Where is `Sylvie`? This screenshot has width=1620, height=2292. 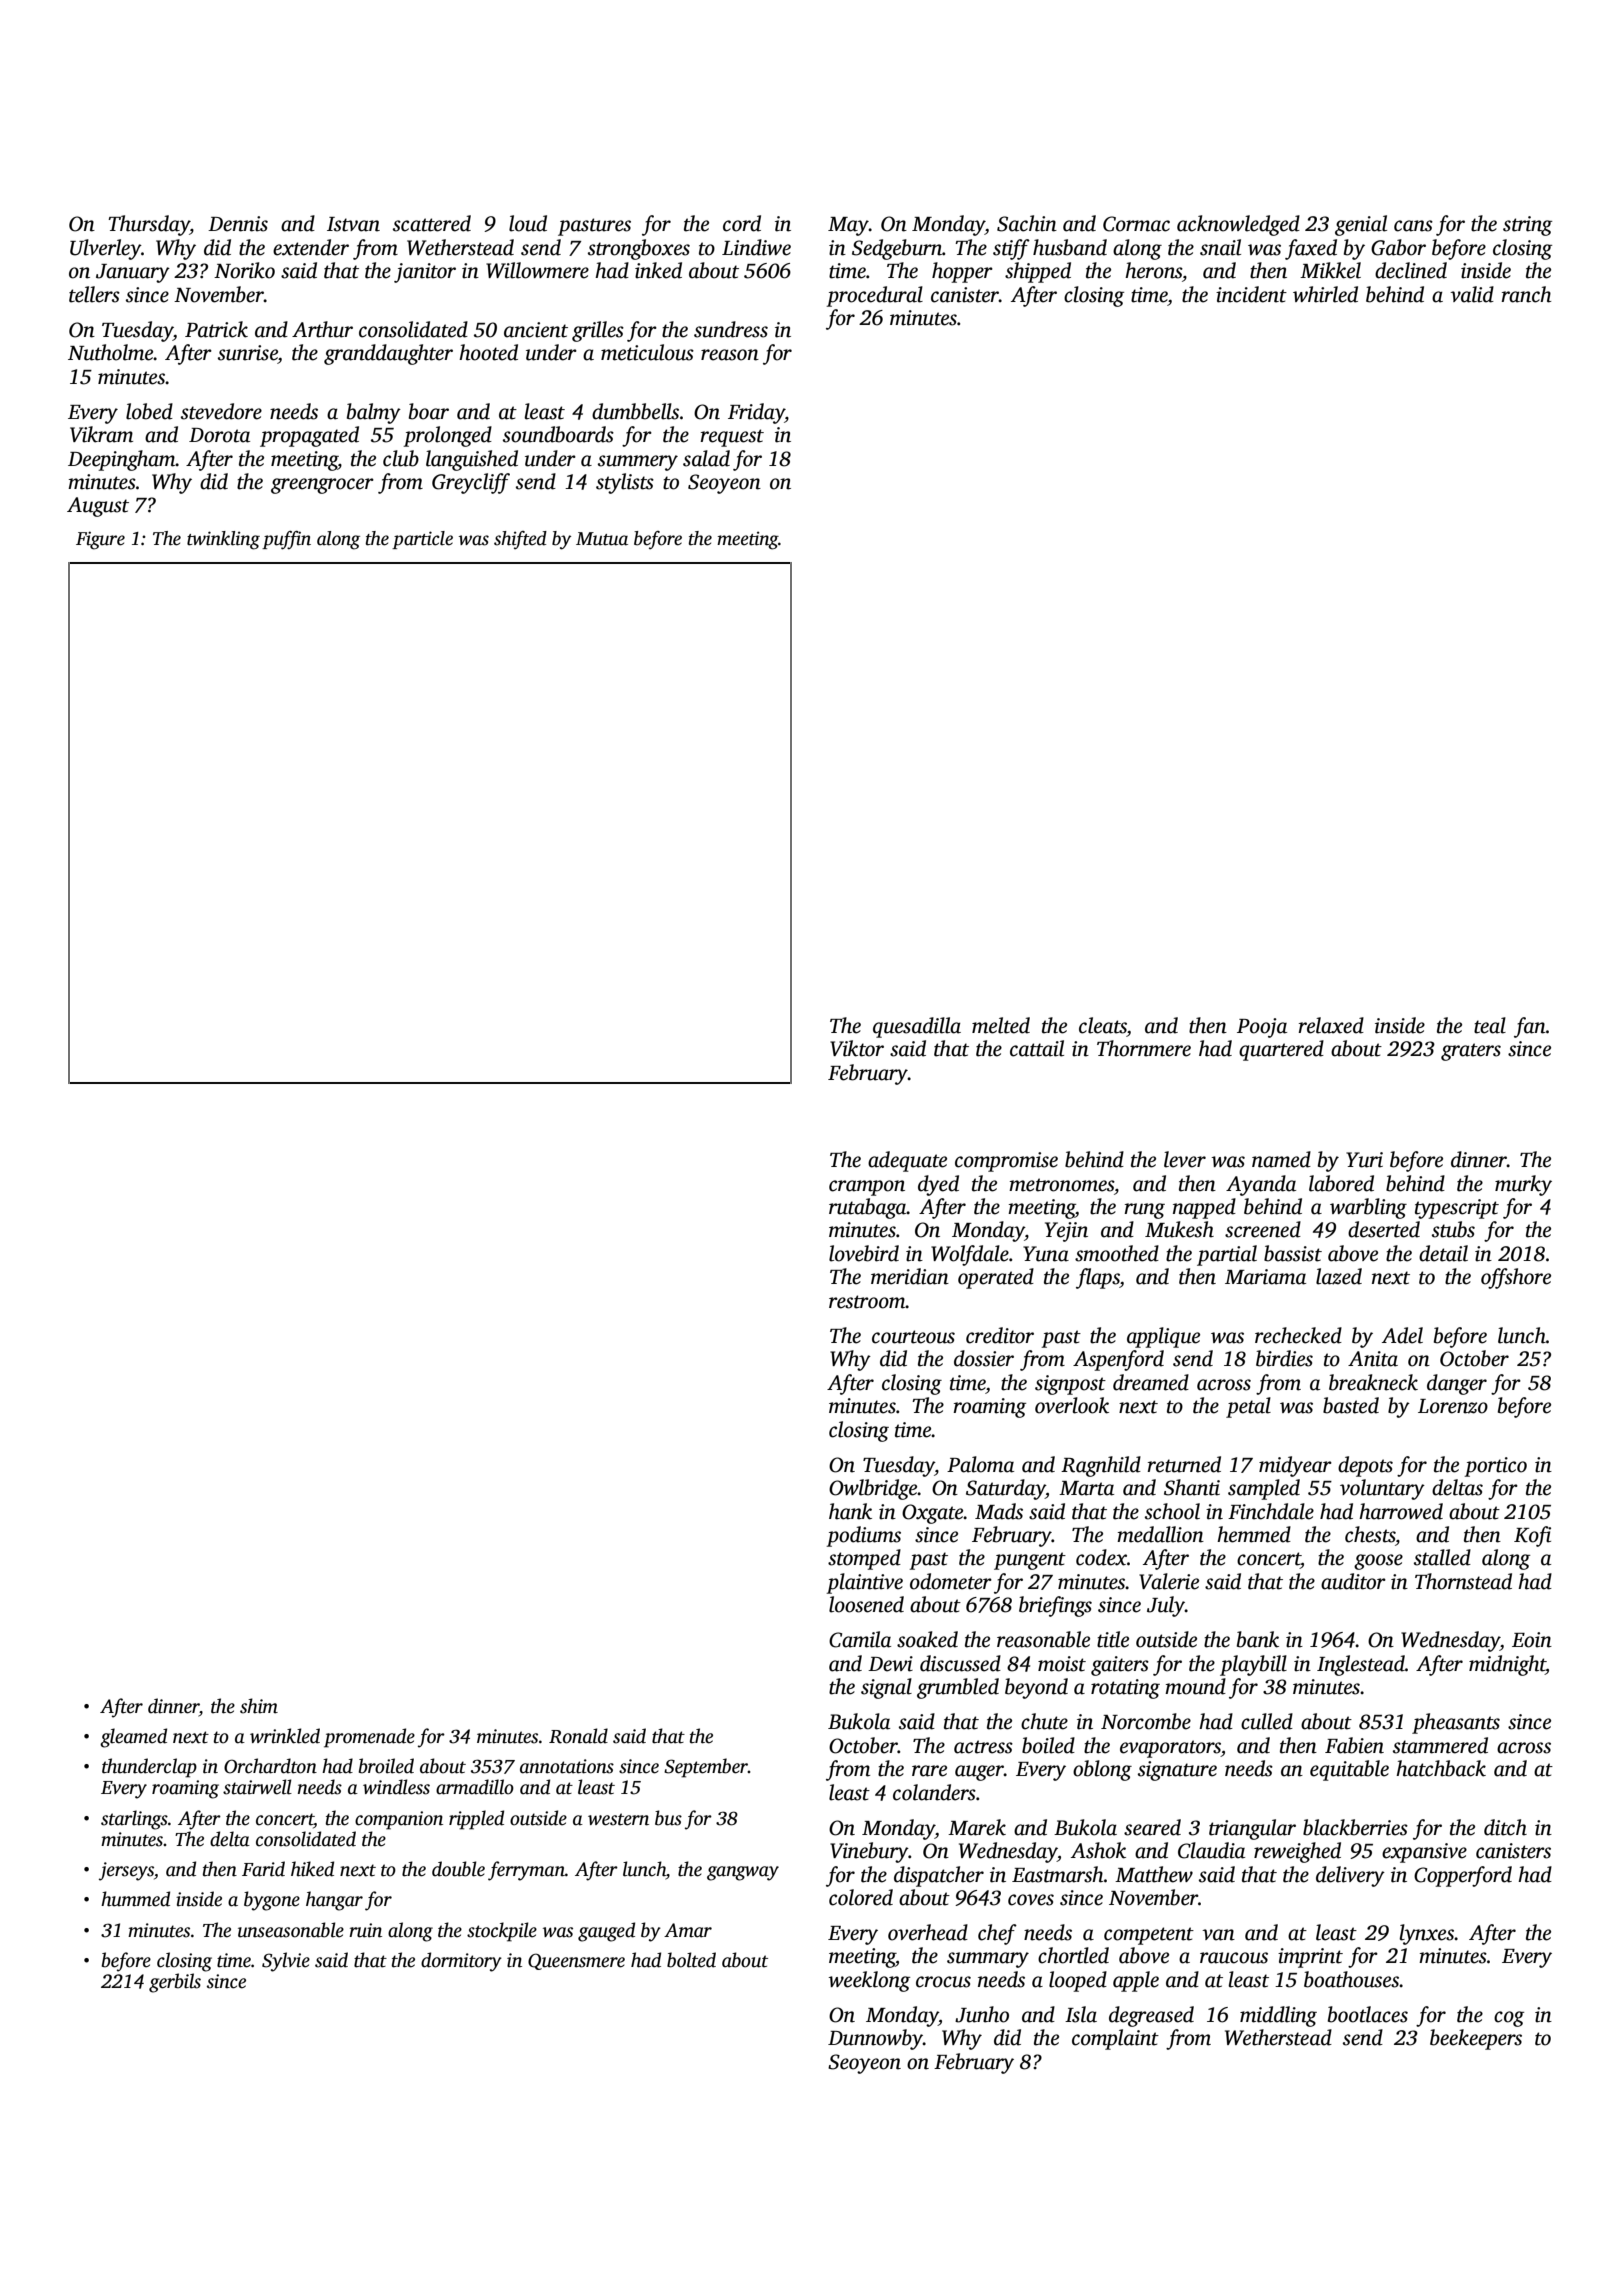 Sylvie is located at coordinates (286, 1962).
